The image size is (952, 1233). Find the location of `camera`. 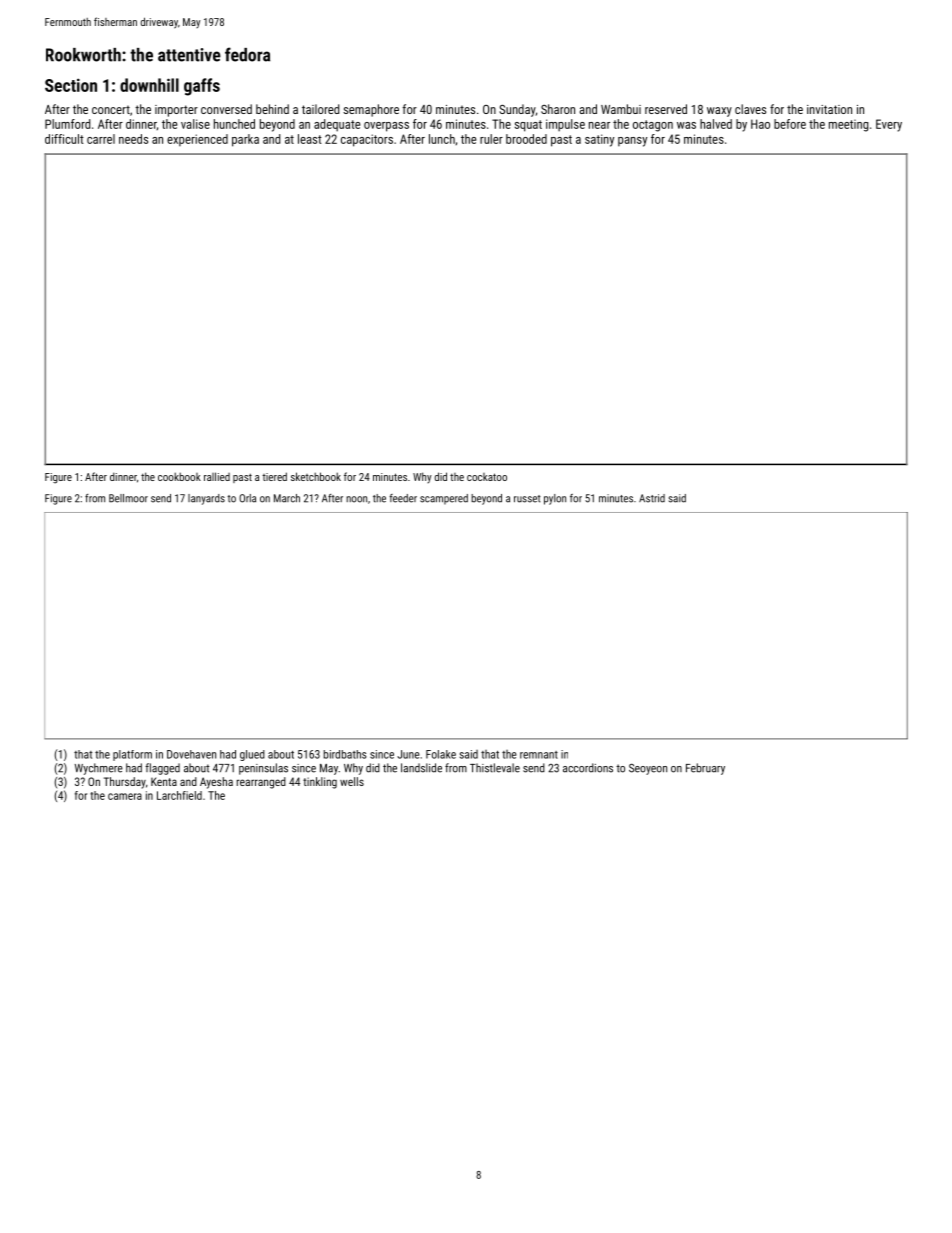

camera is located at coordinates (125, 796).
